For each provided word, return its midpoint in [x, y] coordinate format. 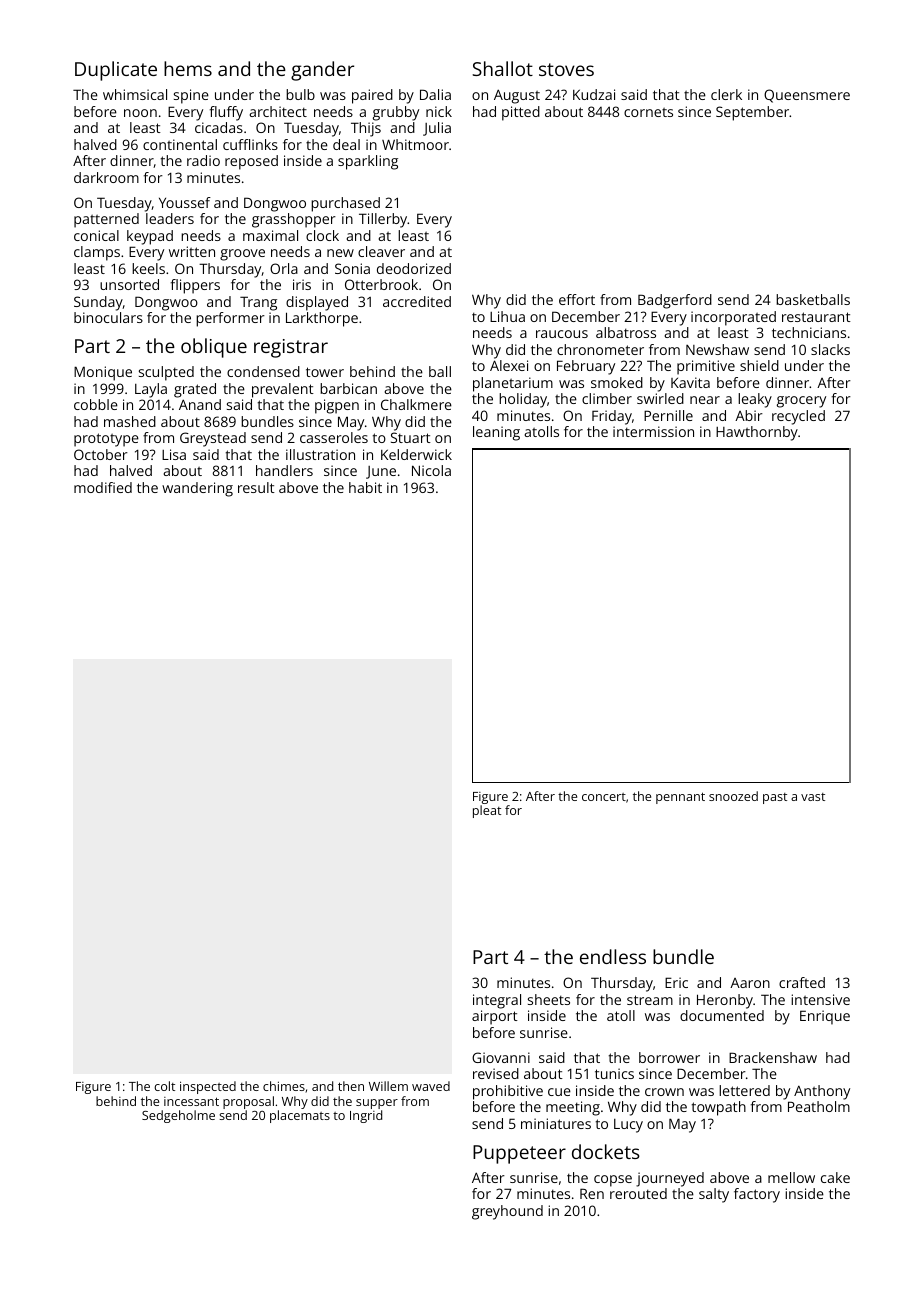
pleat [487, 811]
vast [813, 797]
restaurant [816, 317]
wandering [197, 489]
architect [278, 111]
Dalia [435, 94]
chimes [284, 1086]
